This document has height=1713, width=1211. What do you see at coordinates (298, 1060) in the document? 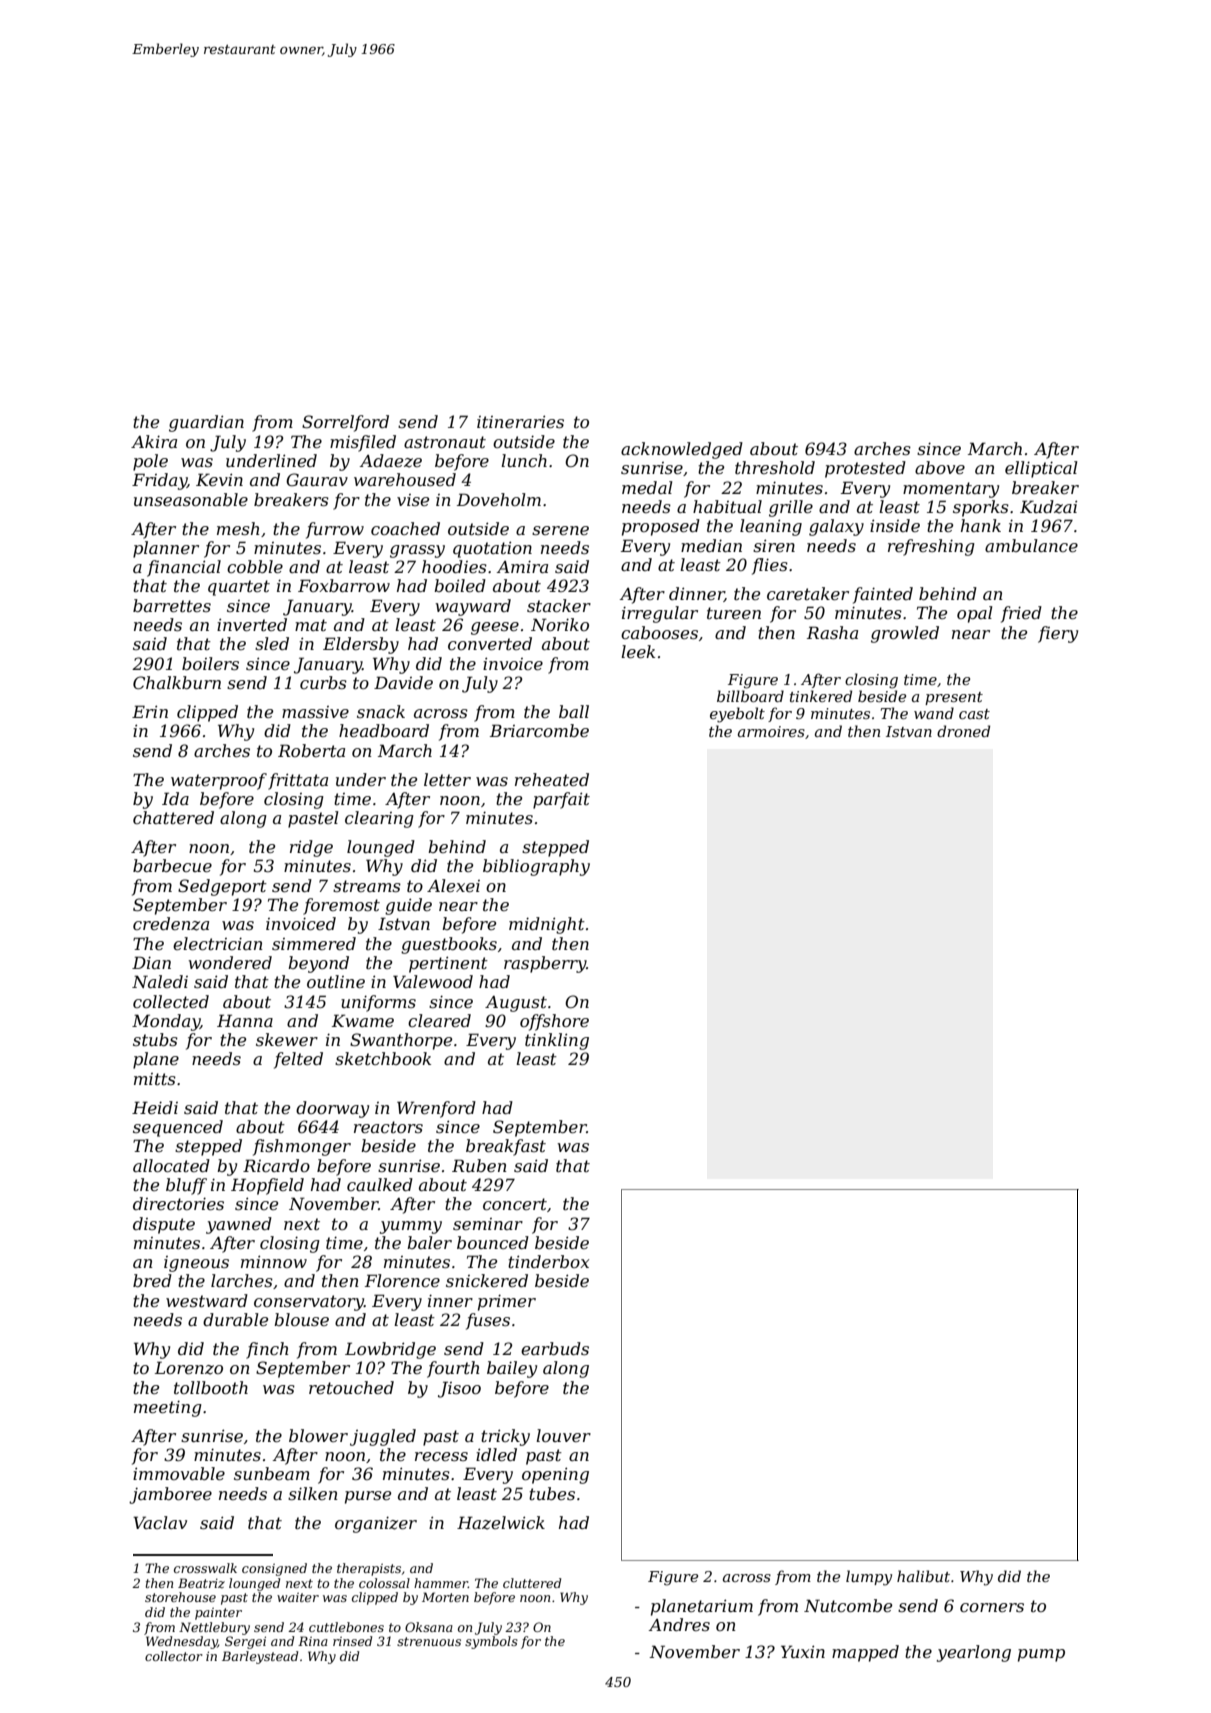
I see `felted` at bounding box center [298, 1060].
